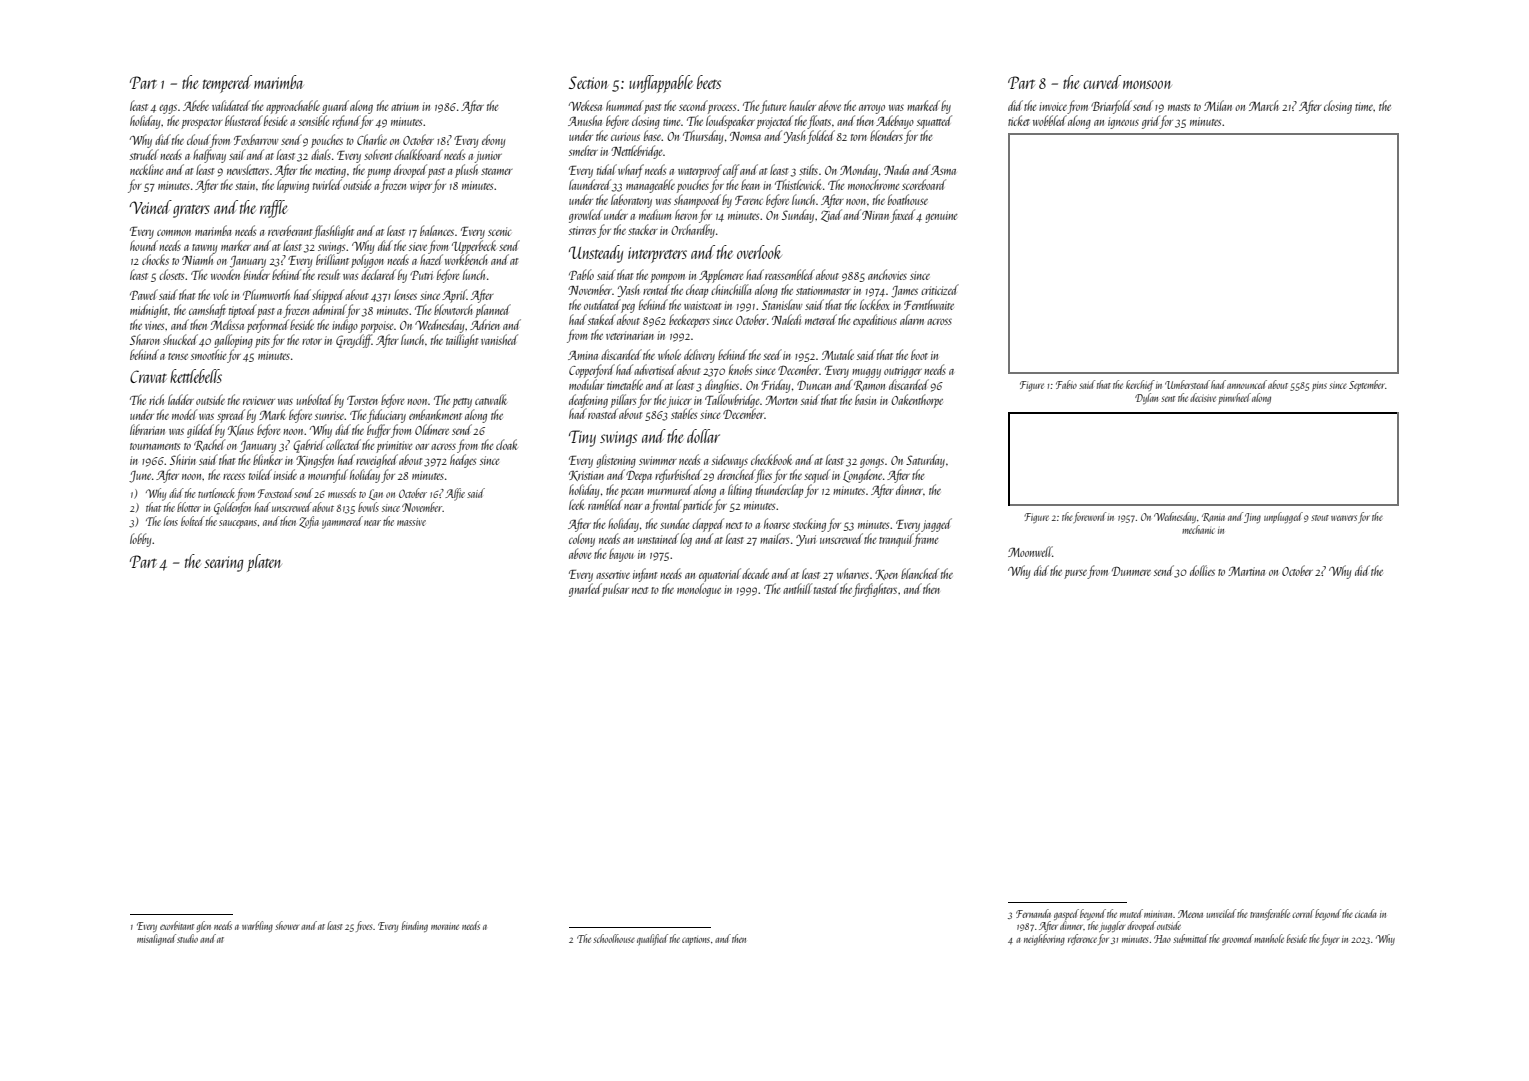 The height and width of the screenshot is (1081, 1529). I want to click on March, so click(1264, 105).
